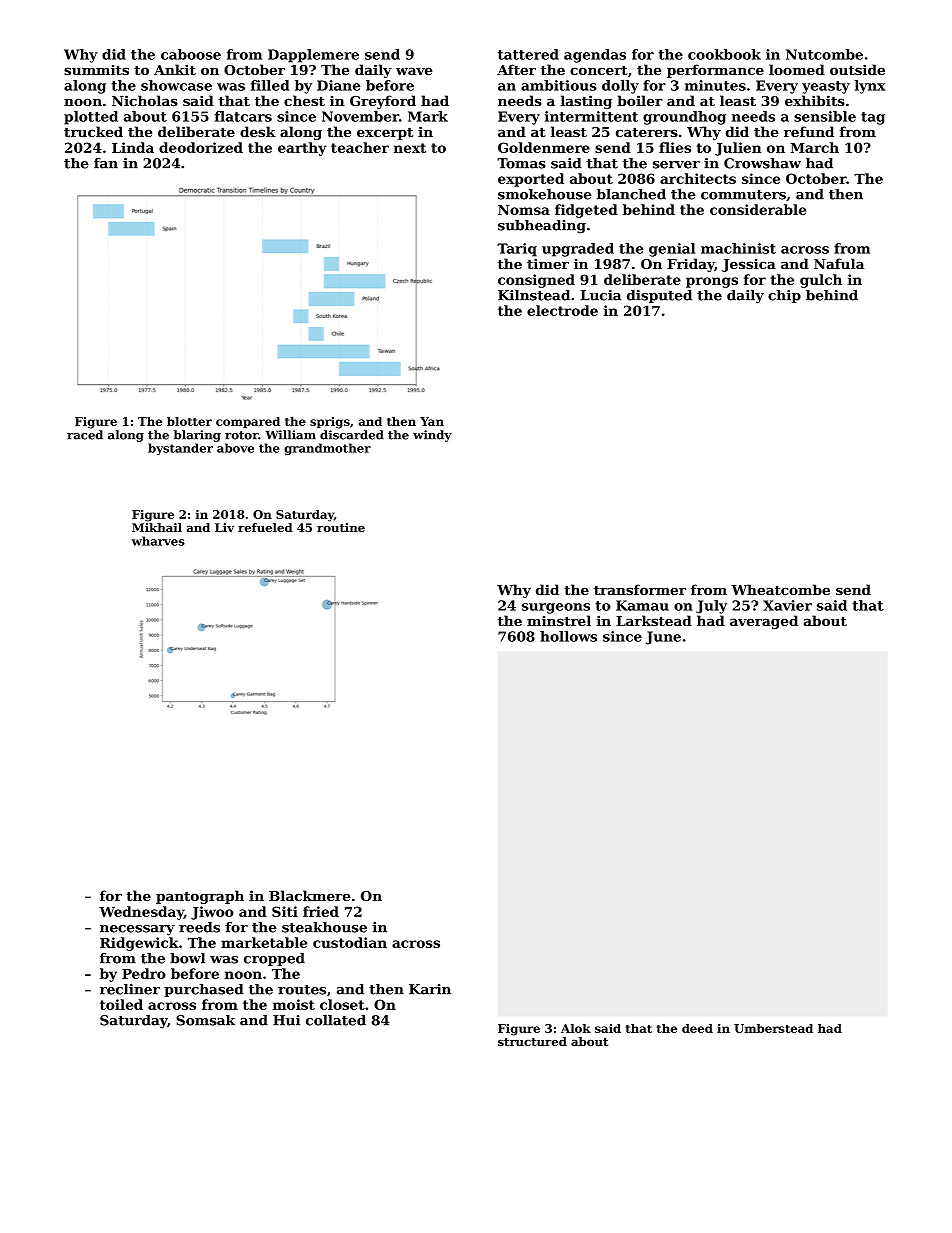 This page has height=1233, width=952. Describe the element at coordinates (191, 54) in the page. I see `caboose` at that location.
